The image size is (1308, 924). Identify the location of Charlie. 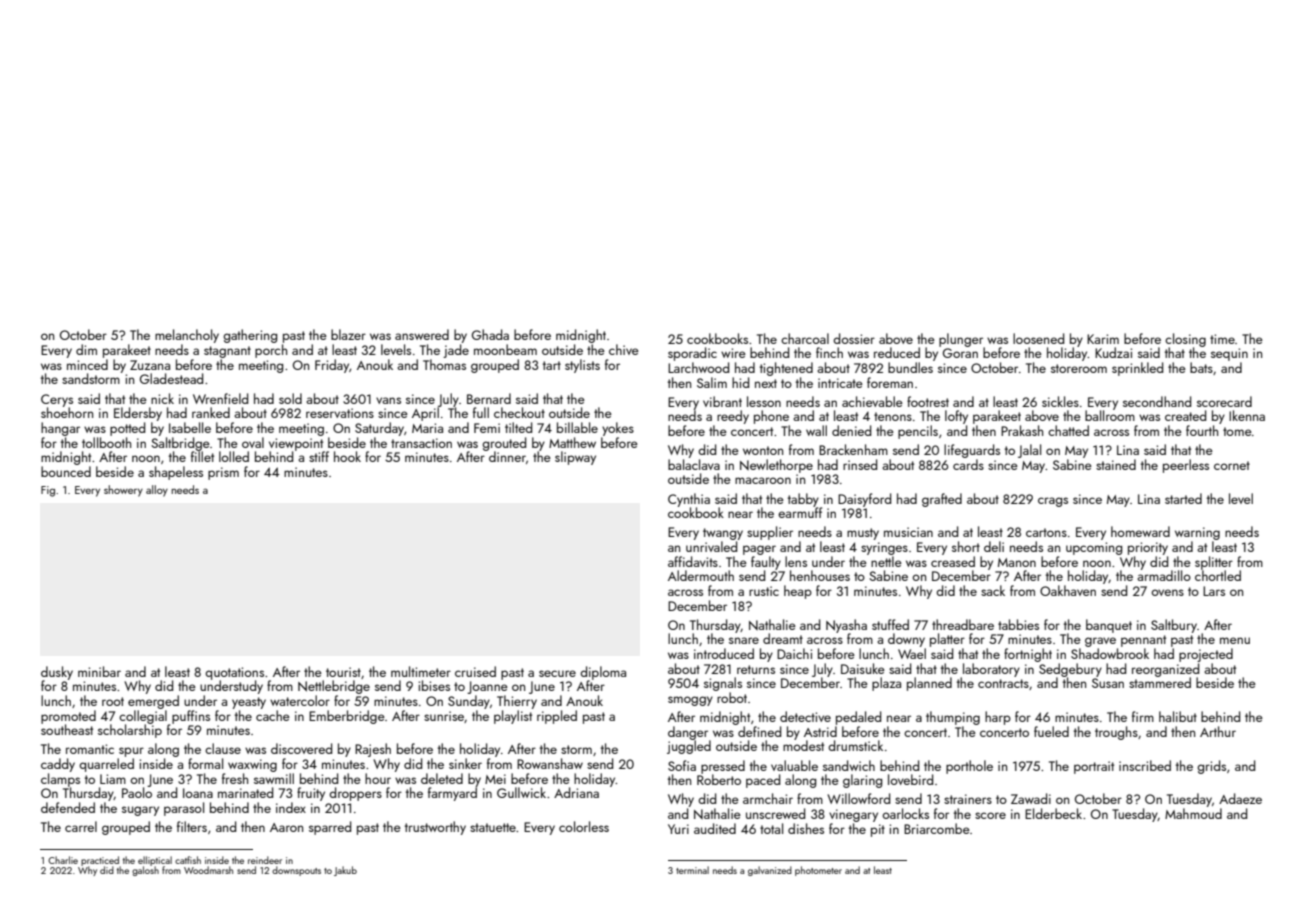
(63, 860).
